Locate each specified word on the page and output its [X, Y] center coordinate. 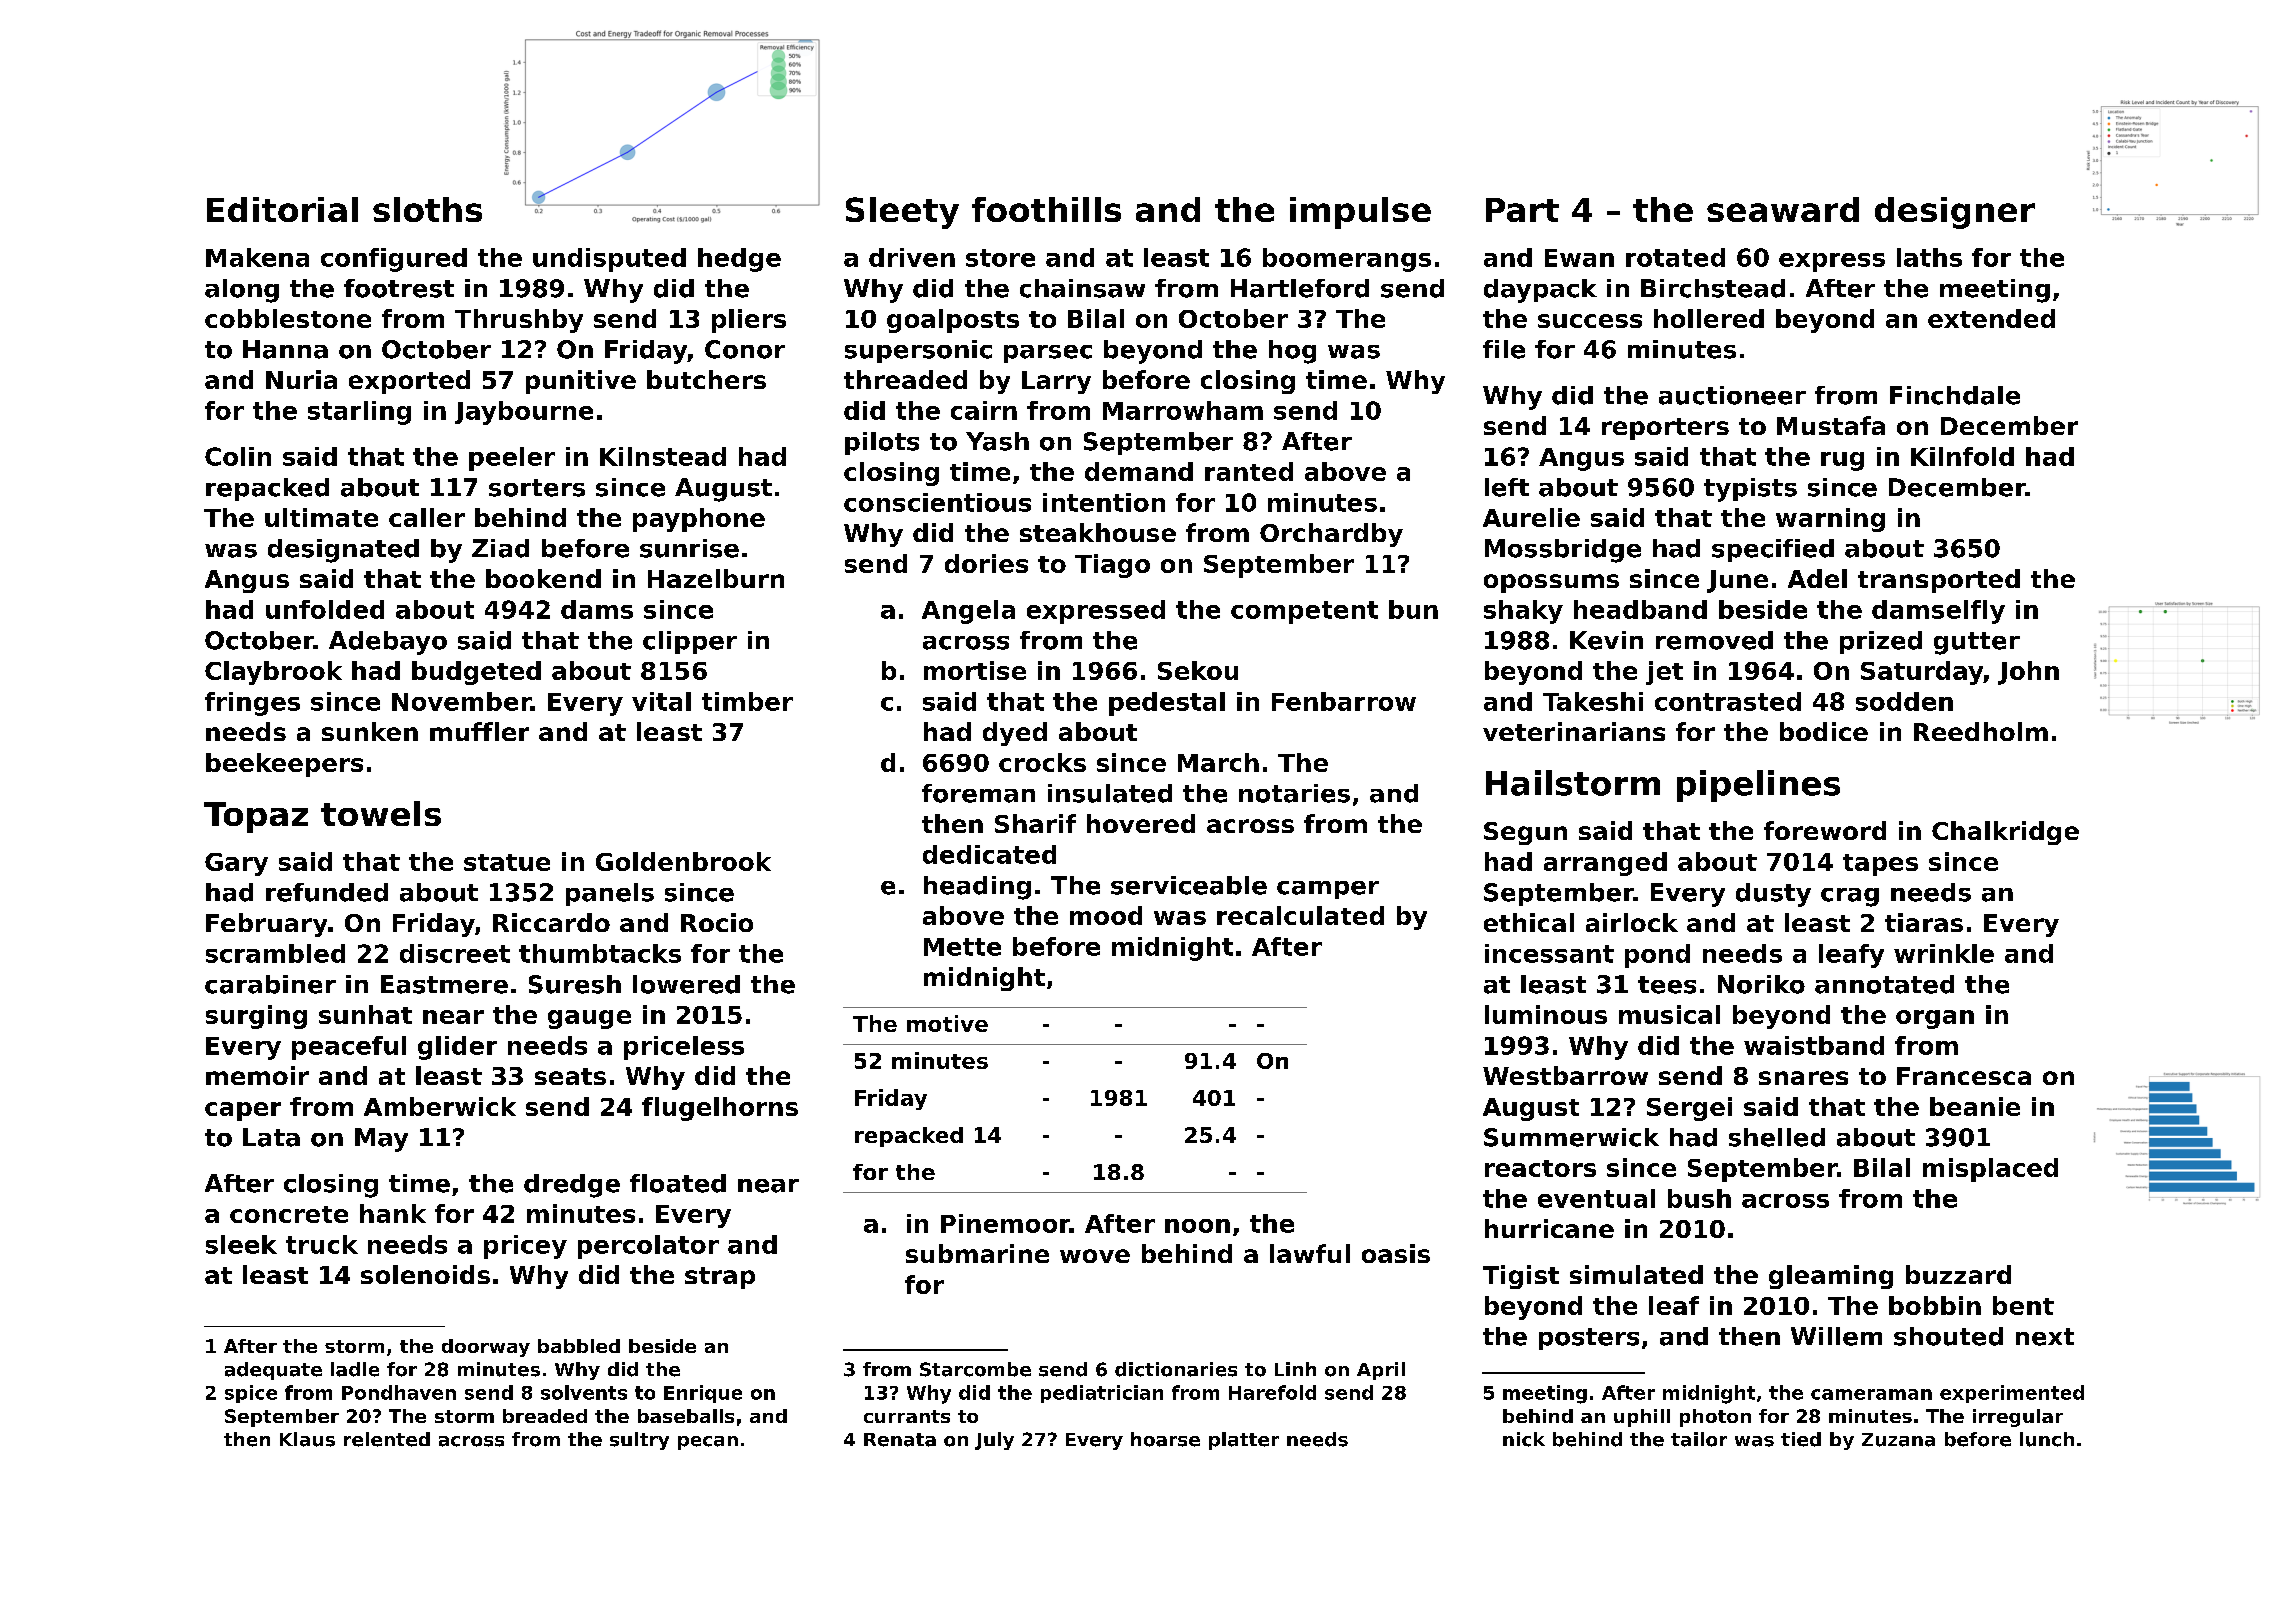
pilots [882, 443]
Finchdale [1955, 395]
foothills [1046, 209]
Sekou [1198, 670]
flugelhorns [720, 1109]
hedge [739, 260]
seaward [1783, 209]
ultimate [321, 517]
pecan [708, 1443]
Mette [962, 947]
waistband [1814, 1045]
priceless [684, 1048]
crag [1850, 897]
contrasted [1728, 701]
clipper [690, 642]
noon [1197, 1226]
